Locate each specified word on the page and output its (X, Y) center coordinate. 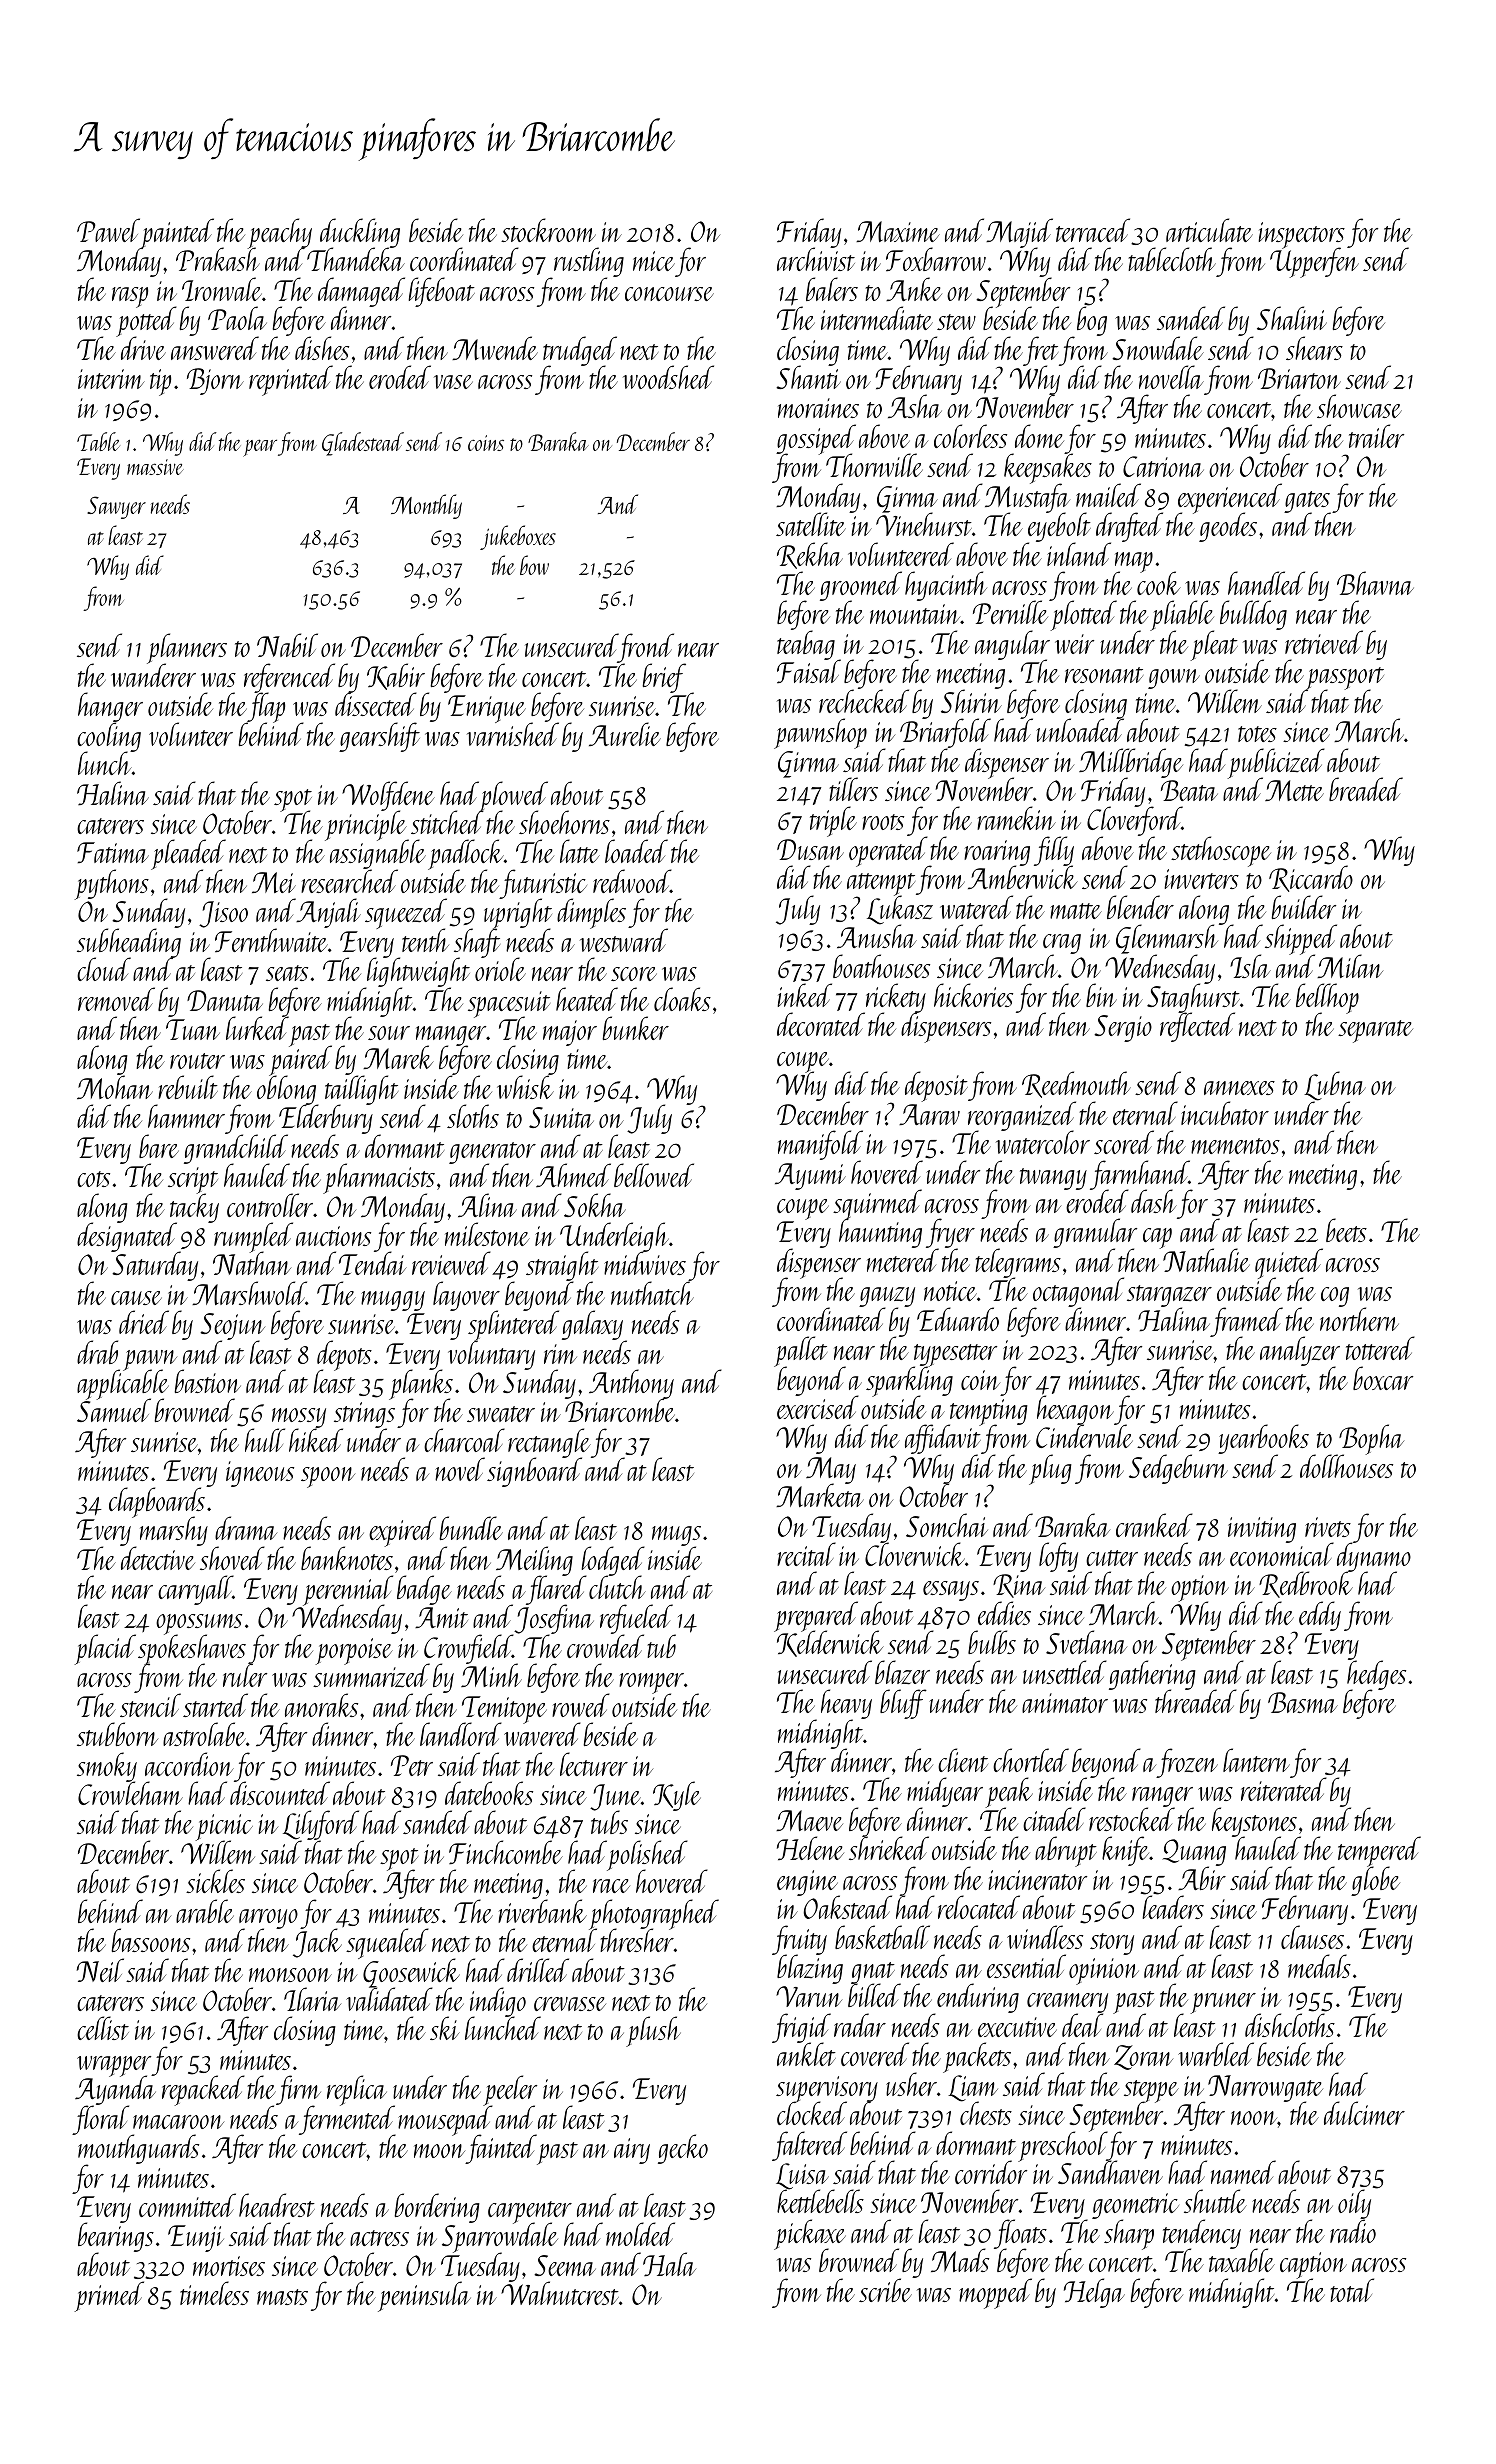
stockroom (548, 230)
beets (1346, 1230)
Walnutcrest (560, 2293)
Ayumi (810, 1176)
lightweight (417, 973)
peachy (279, 233)
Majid (1019, 233)
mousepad (445, 2121)
